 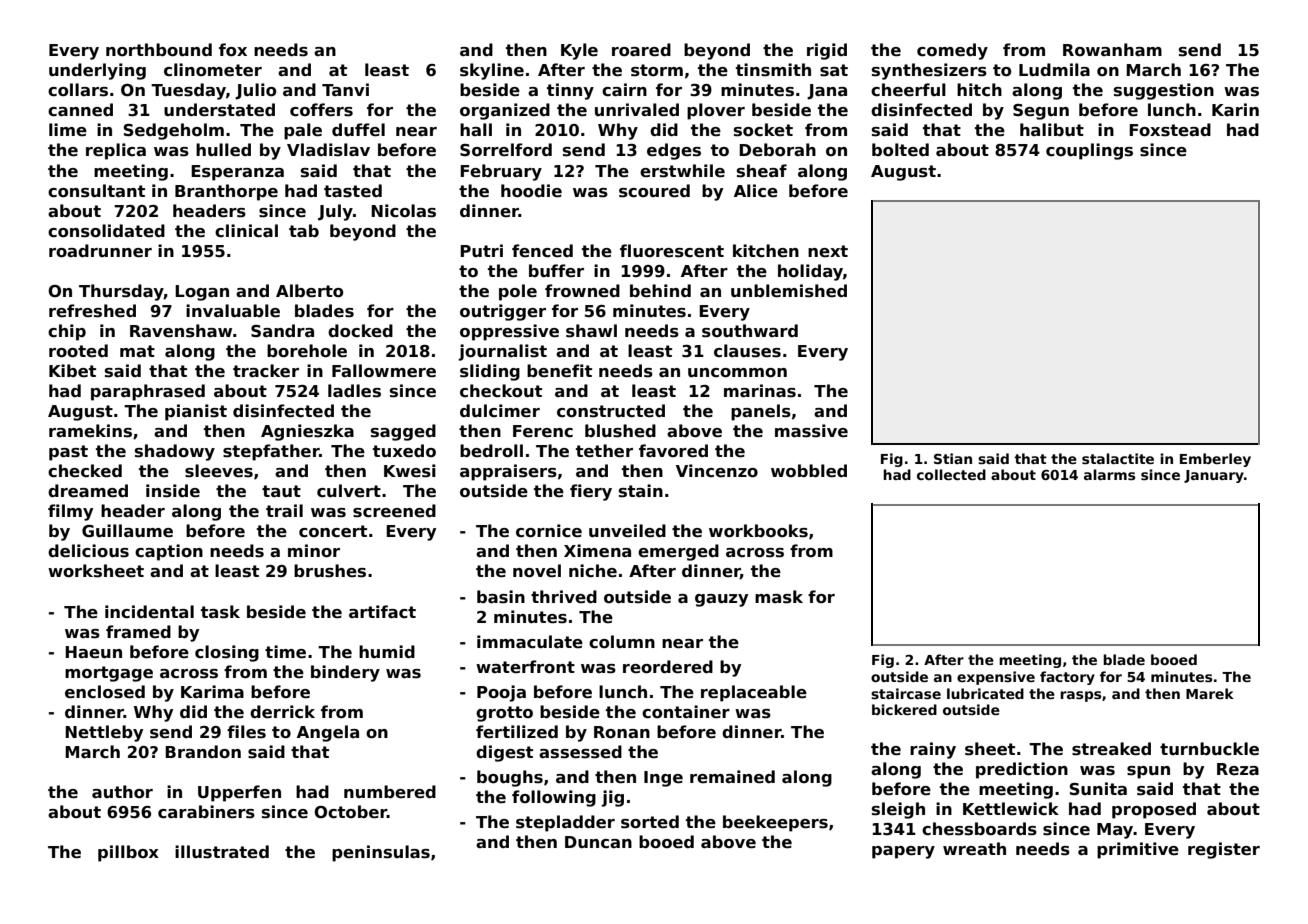 What do you see at coordinates (758, 531) in the document?
I see `workbooks` at bounding box center [758, 531].
